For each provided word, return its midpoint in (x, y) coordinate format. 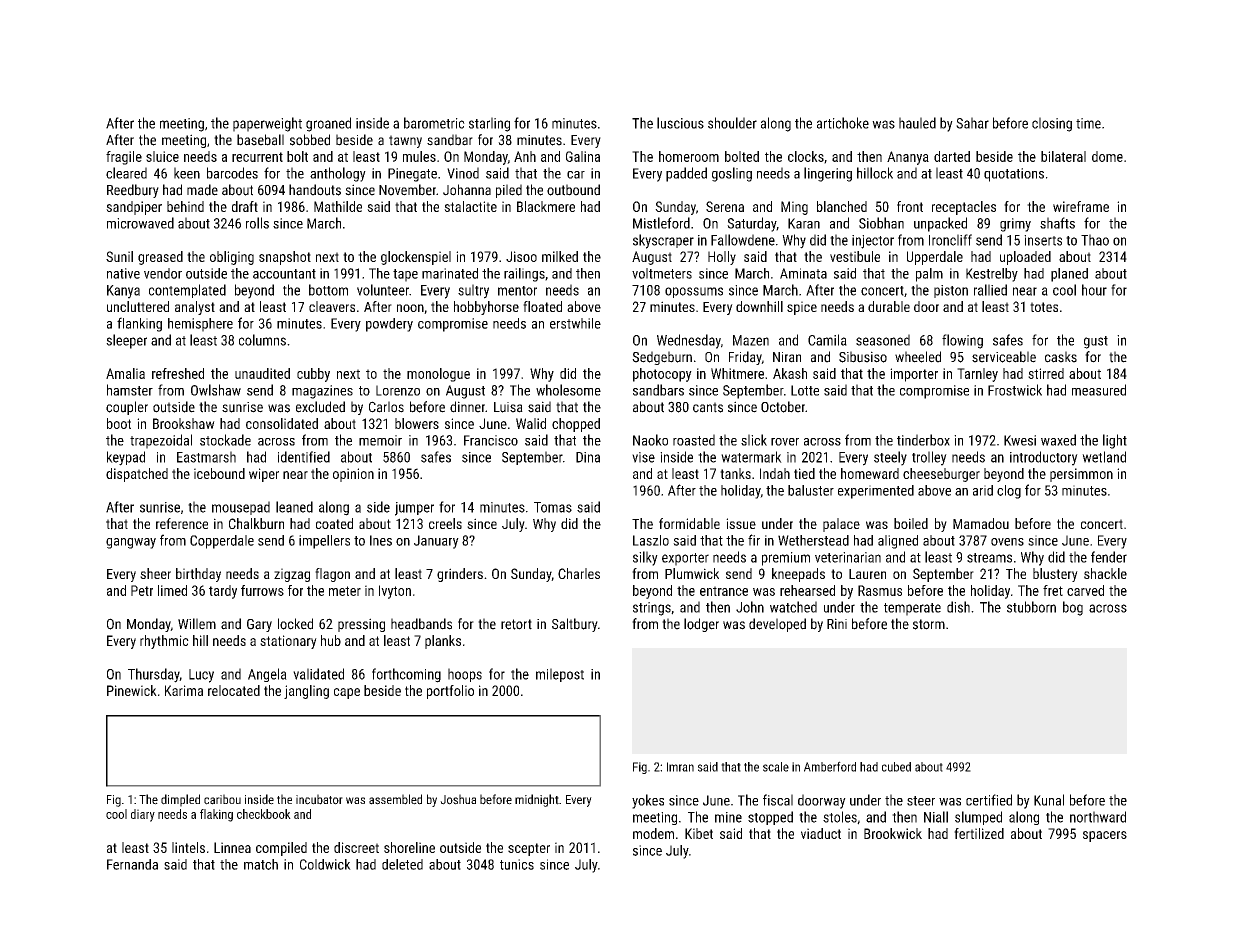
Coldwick (325, 864)
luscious (680, 123)
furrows (262, 590)
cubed (896, 767)
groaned (328, 124)
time (1088, 123)
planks (443, 642)
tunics (517, 864)
